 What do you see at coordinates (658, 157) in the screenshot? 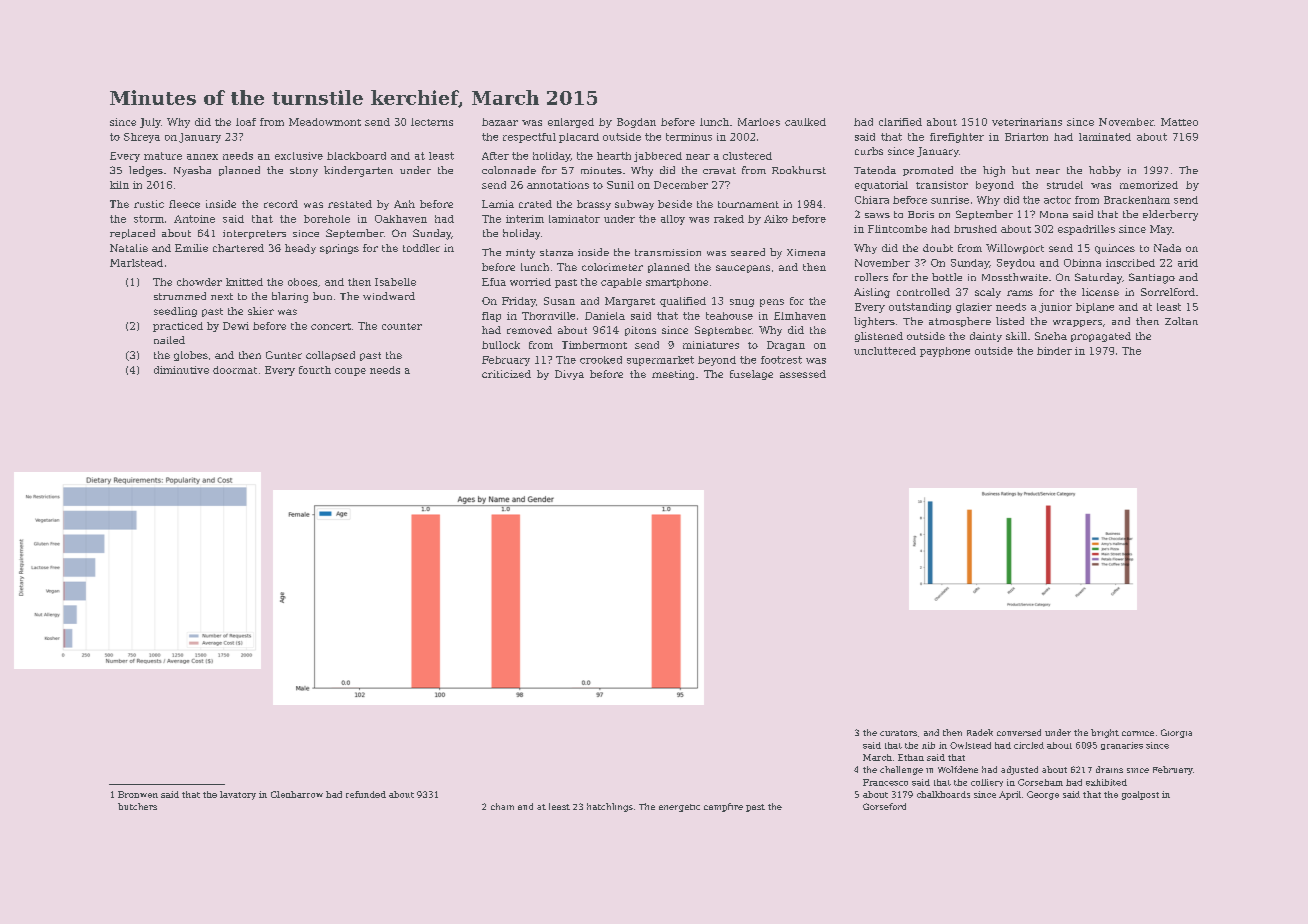
I see `jabbered` at bounding box center [658, 157].
